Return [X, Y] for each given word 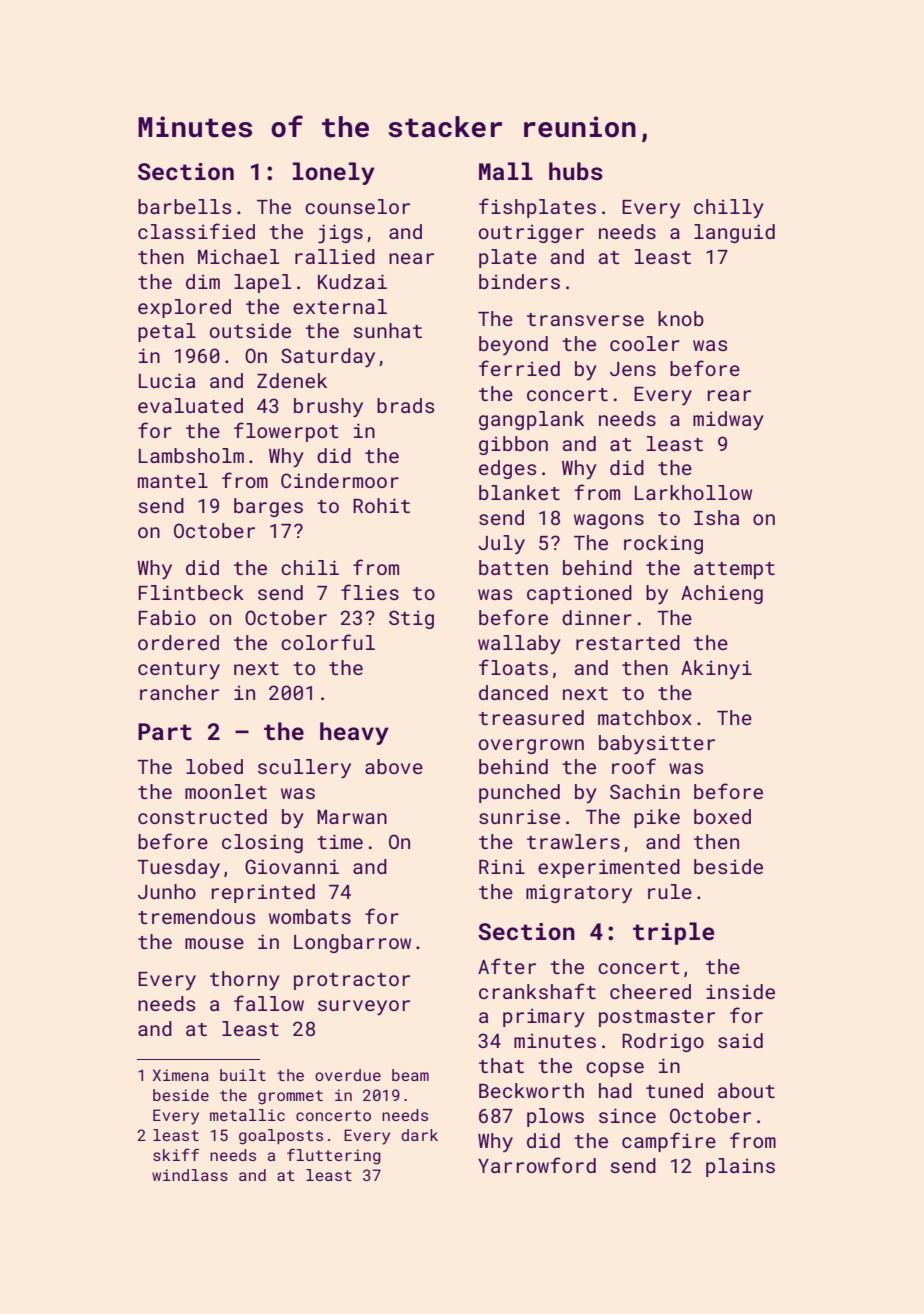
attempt [734, 570]
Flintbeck [191, 592]
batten [513, 567]
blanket [519, 492]
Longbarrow [352, 943]
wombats [310, 916]
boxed [722, 816]
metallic [247, 1115]
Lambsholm [191, 455]
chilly [729, 208]
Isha [716, 517]
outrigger [531, 234]
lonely [334, 173]
